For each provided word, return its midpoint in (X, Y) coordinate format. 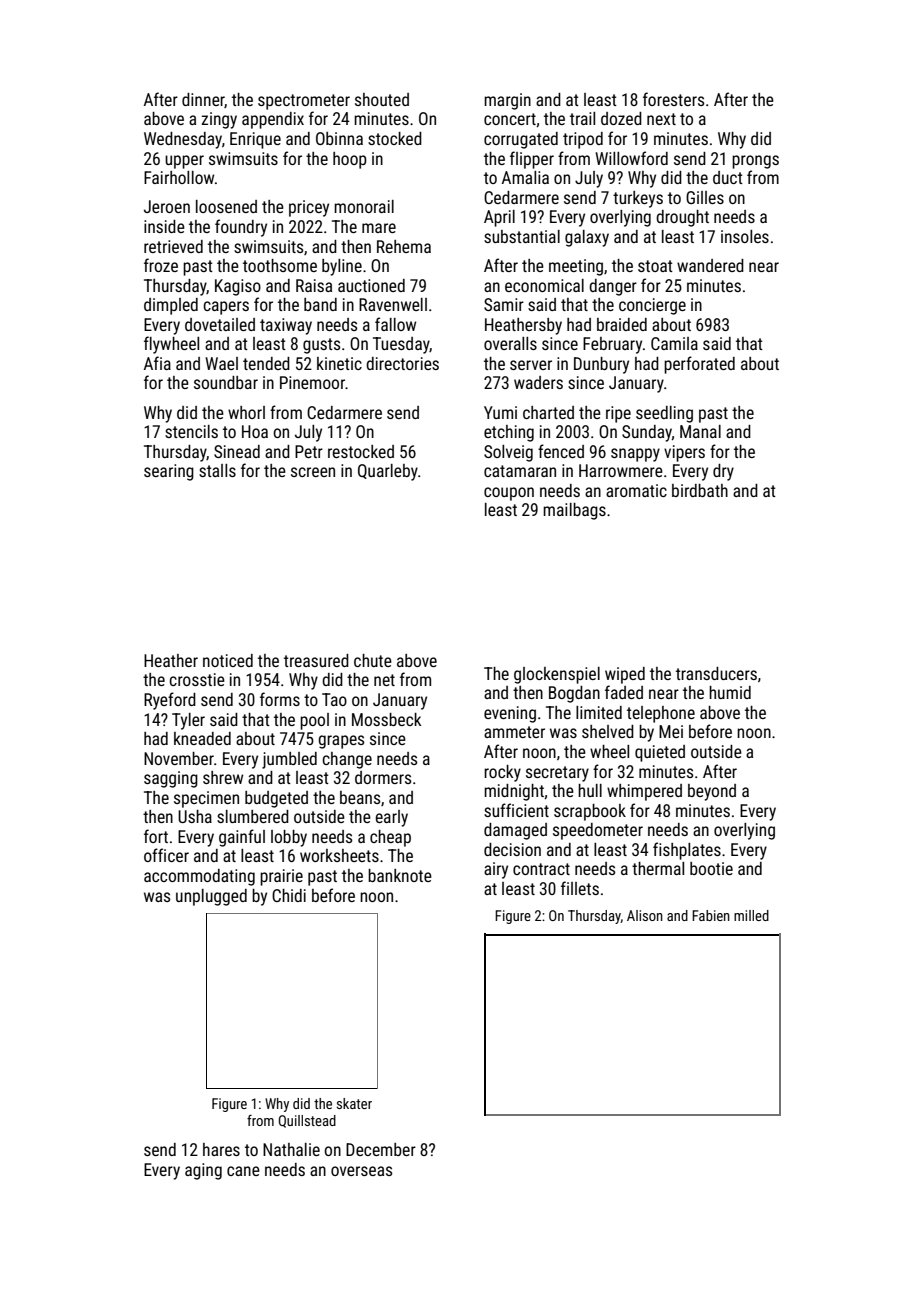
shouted (382, 99)
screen (313, 472)
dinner (203, 100)
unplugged (211, 897)
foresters (673, 99)
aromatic (636, 490)
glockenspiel (557, 675)
